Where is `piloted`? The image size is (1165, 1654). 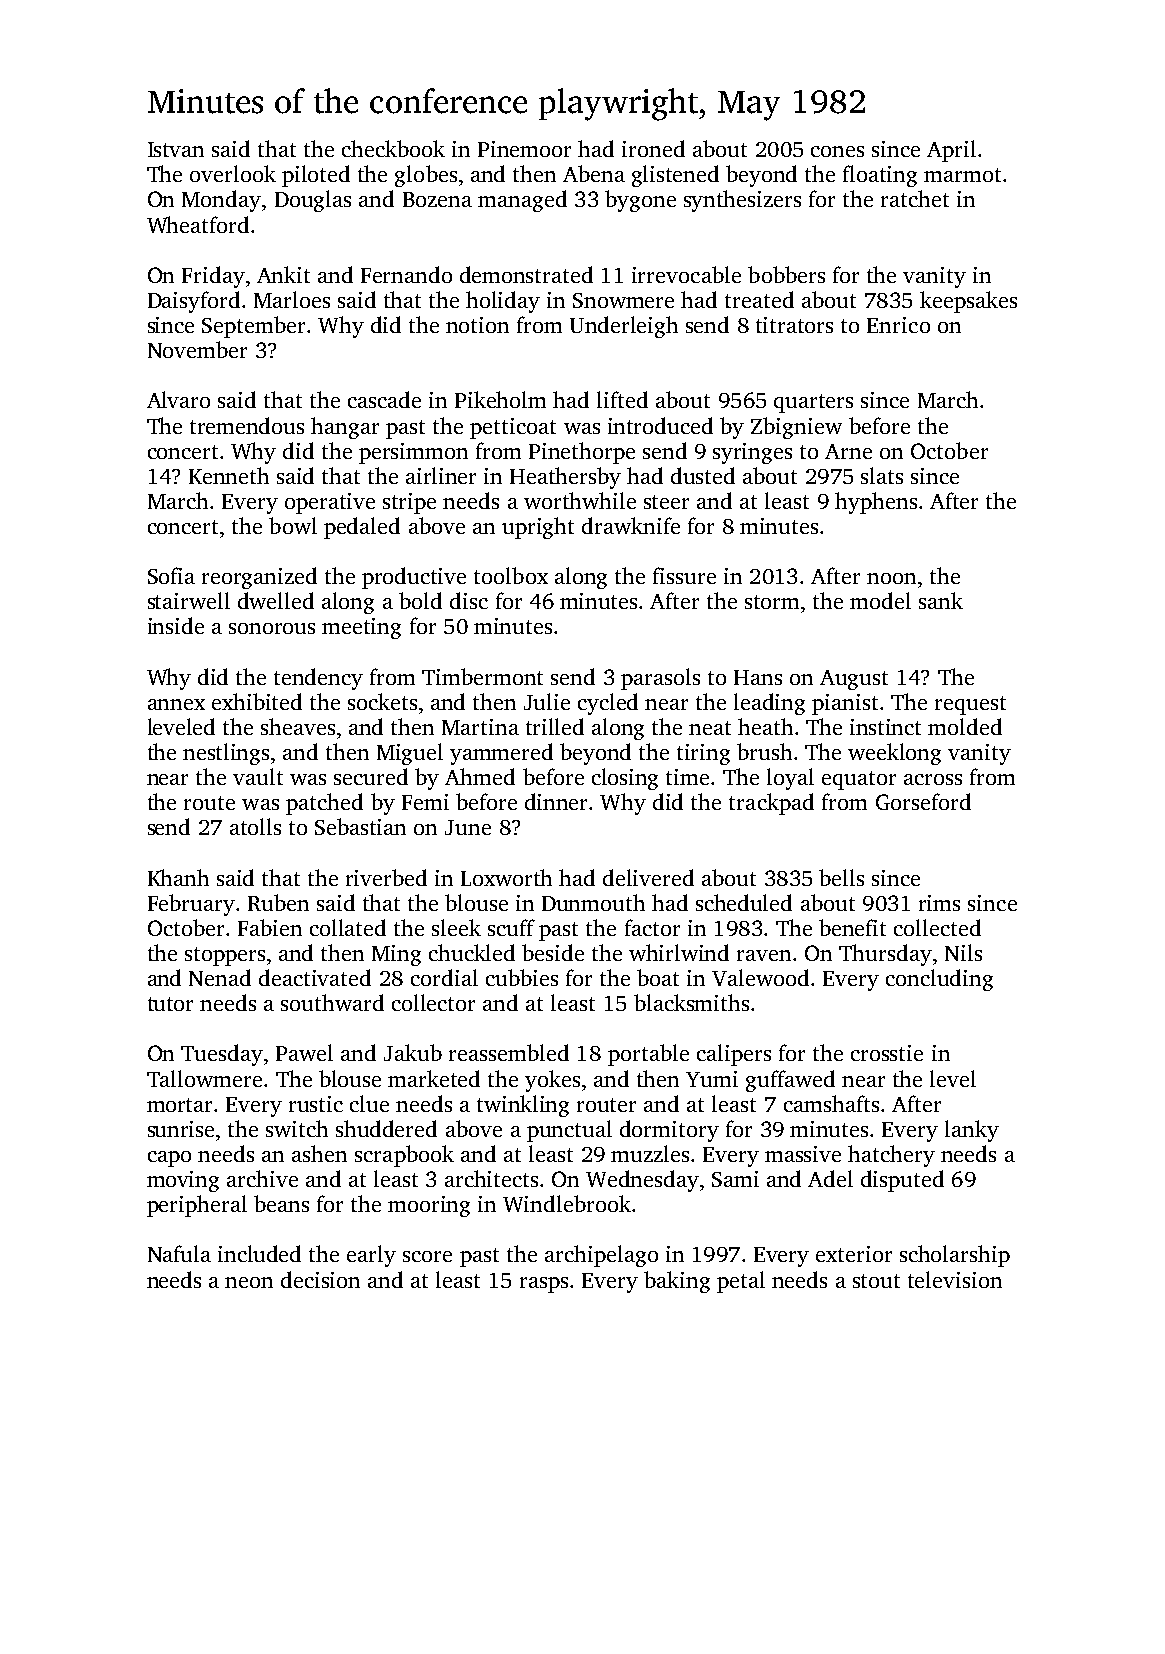 piloted is located at coordinates (316, 176).
